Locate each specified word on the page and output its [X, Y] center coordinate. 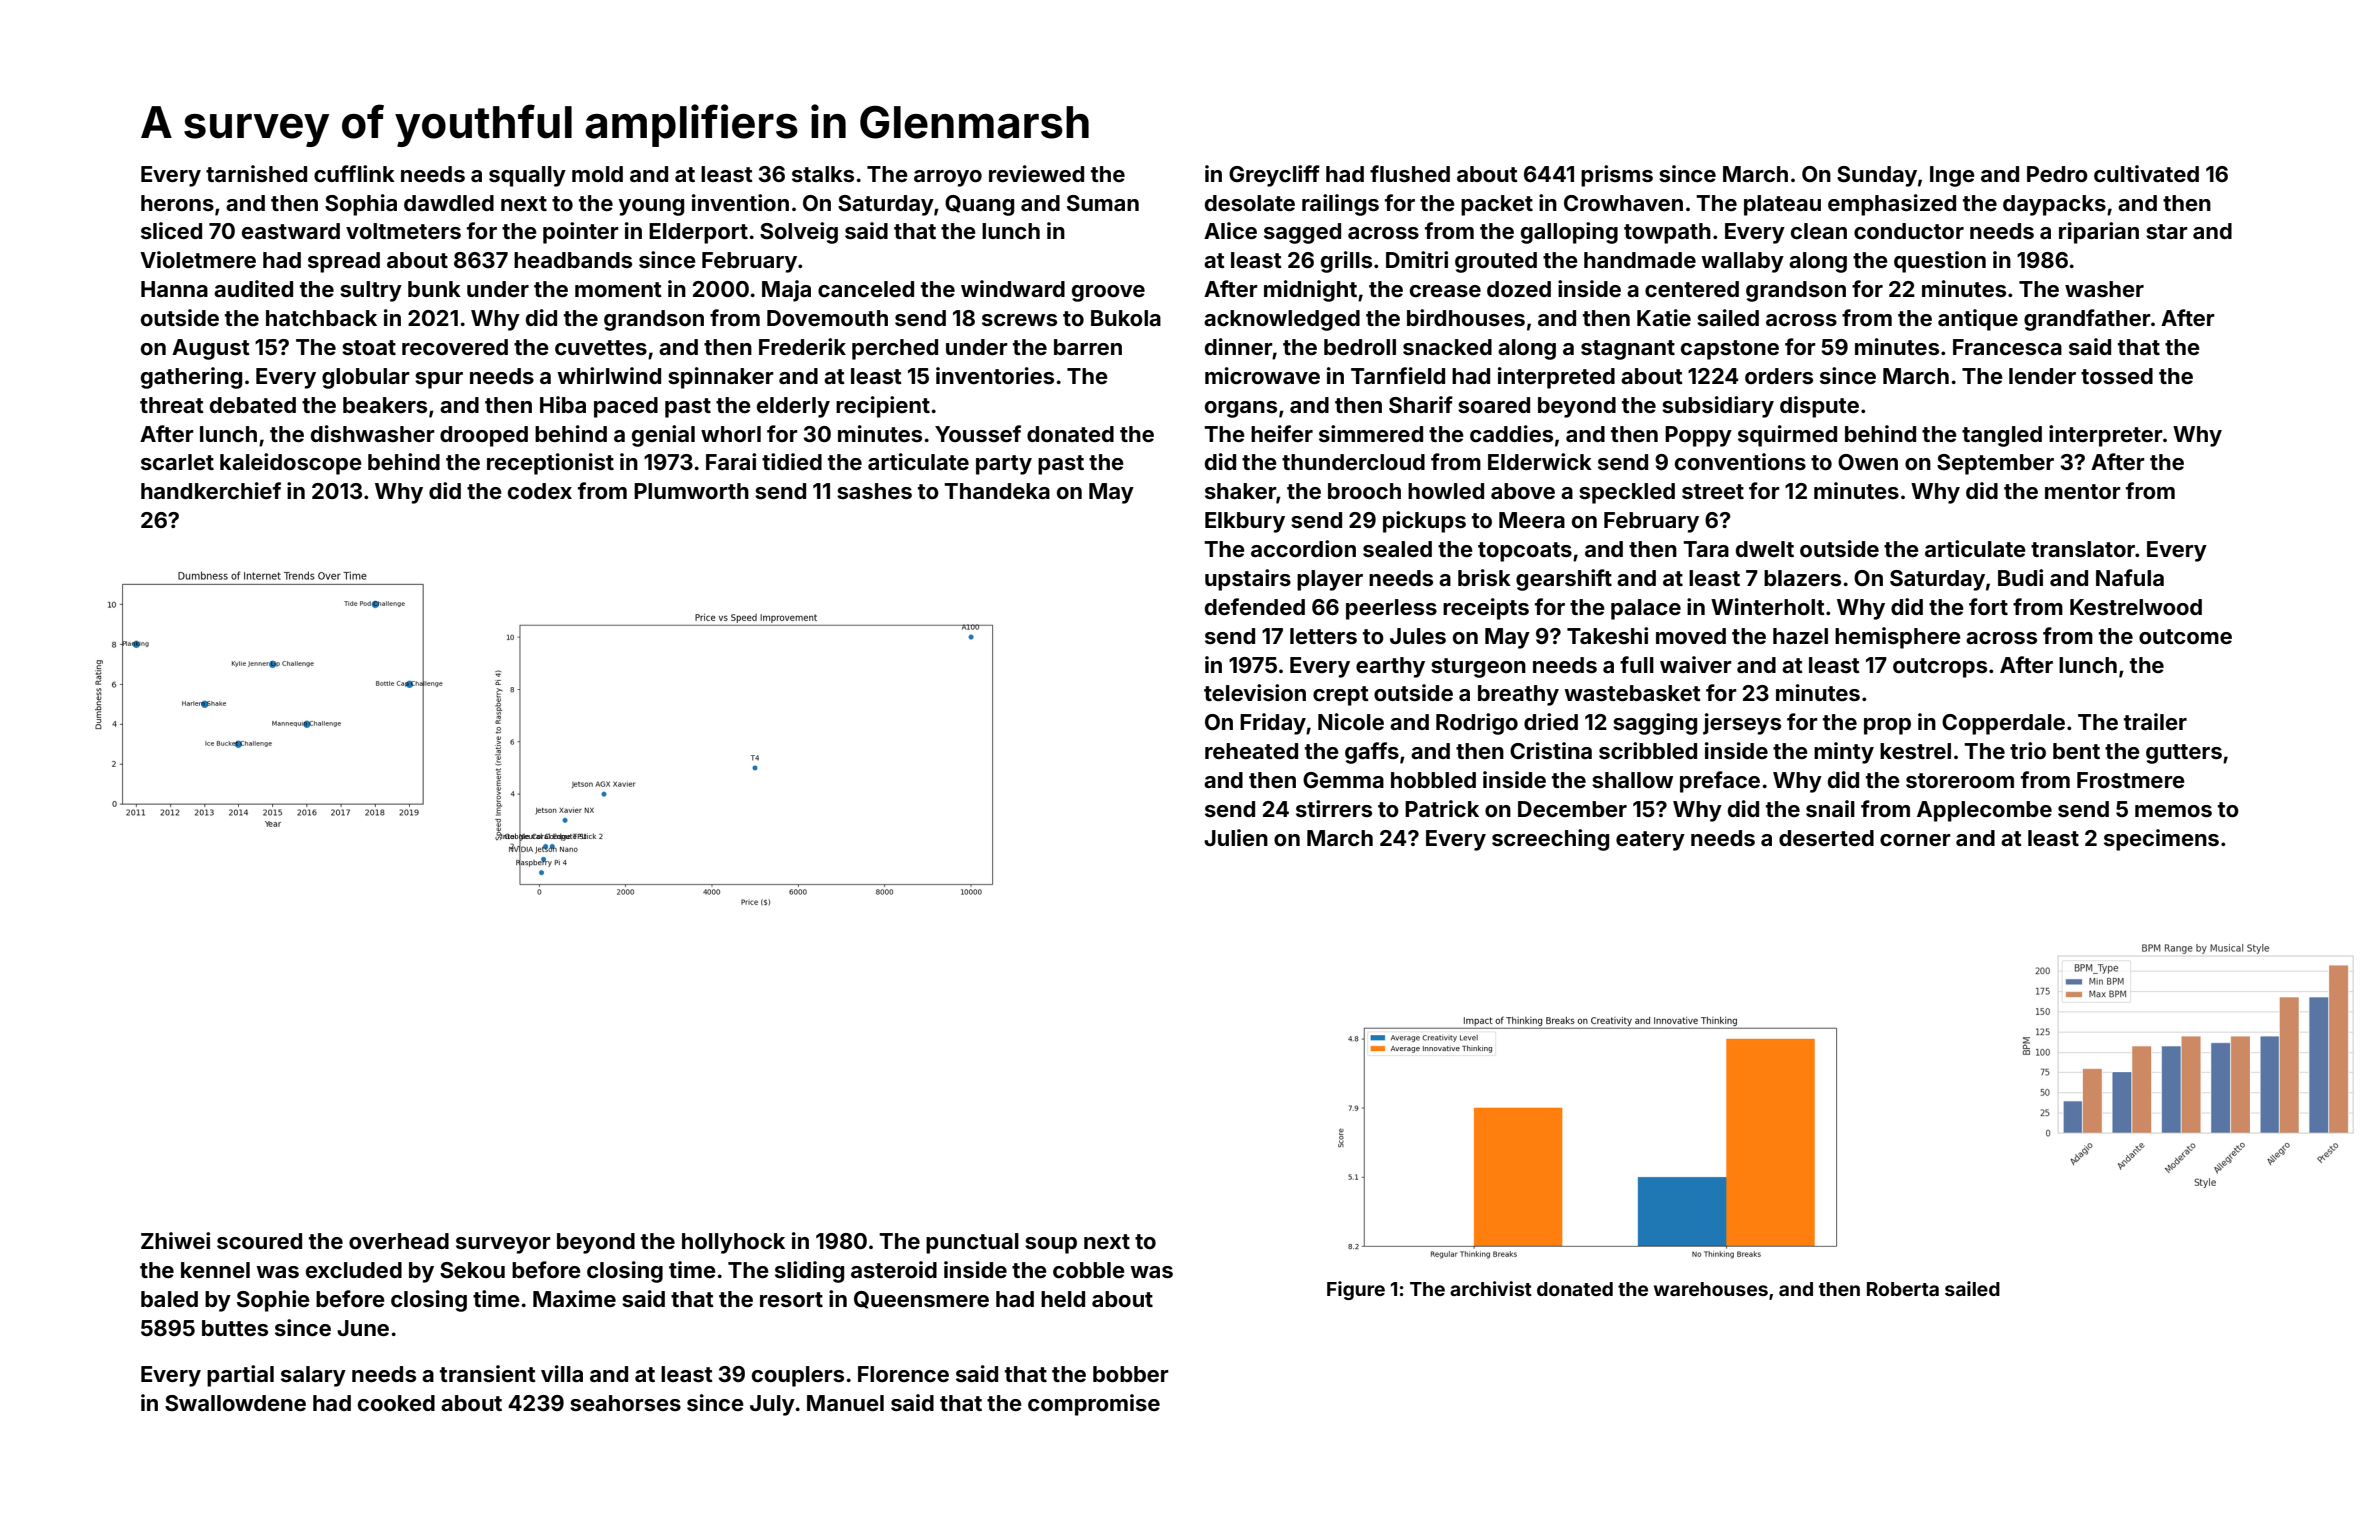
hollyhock [733, 1243]
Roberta [1903, 1289]
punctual [972, 1243]
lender [2042, 376]
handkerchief [211, 490]
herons [177, 203]
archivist [1491, 1288]
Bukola [1126, 318]
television [1255, 692]
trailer [2155, 721]
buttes [235, 1328]
